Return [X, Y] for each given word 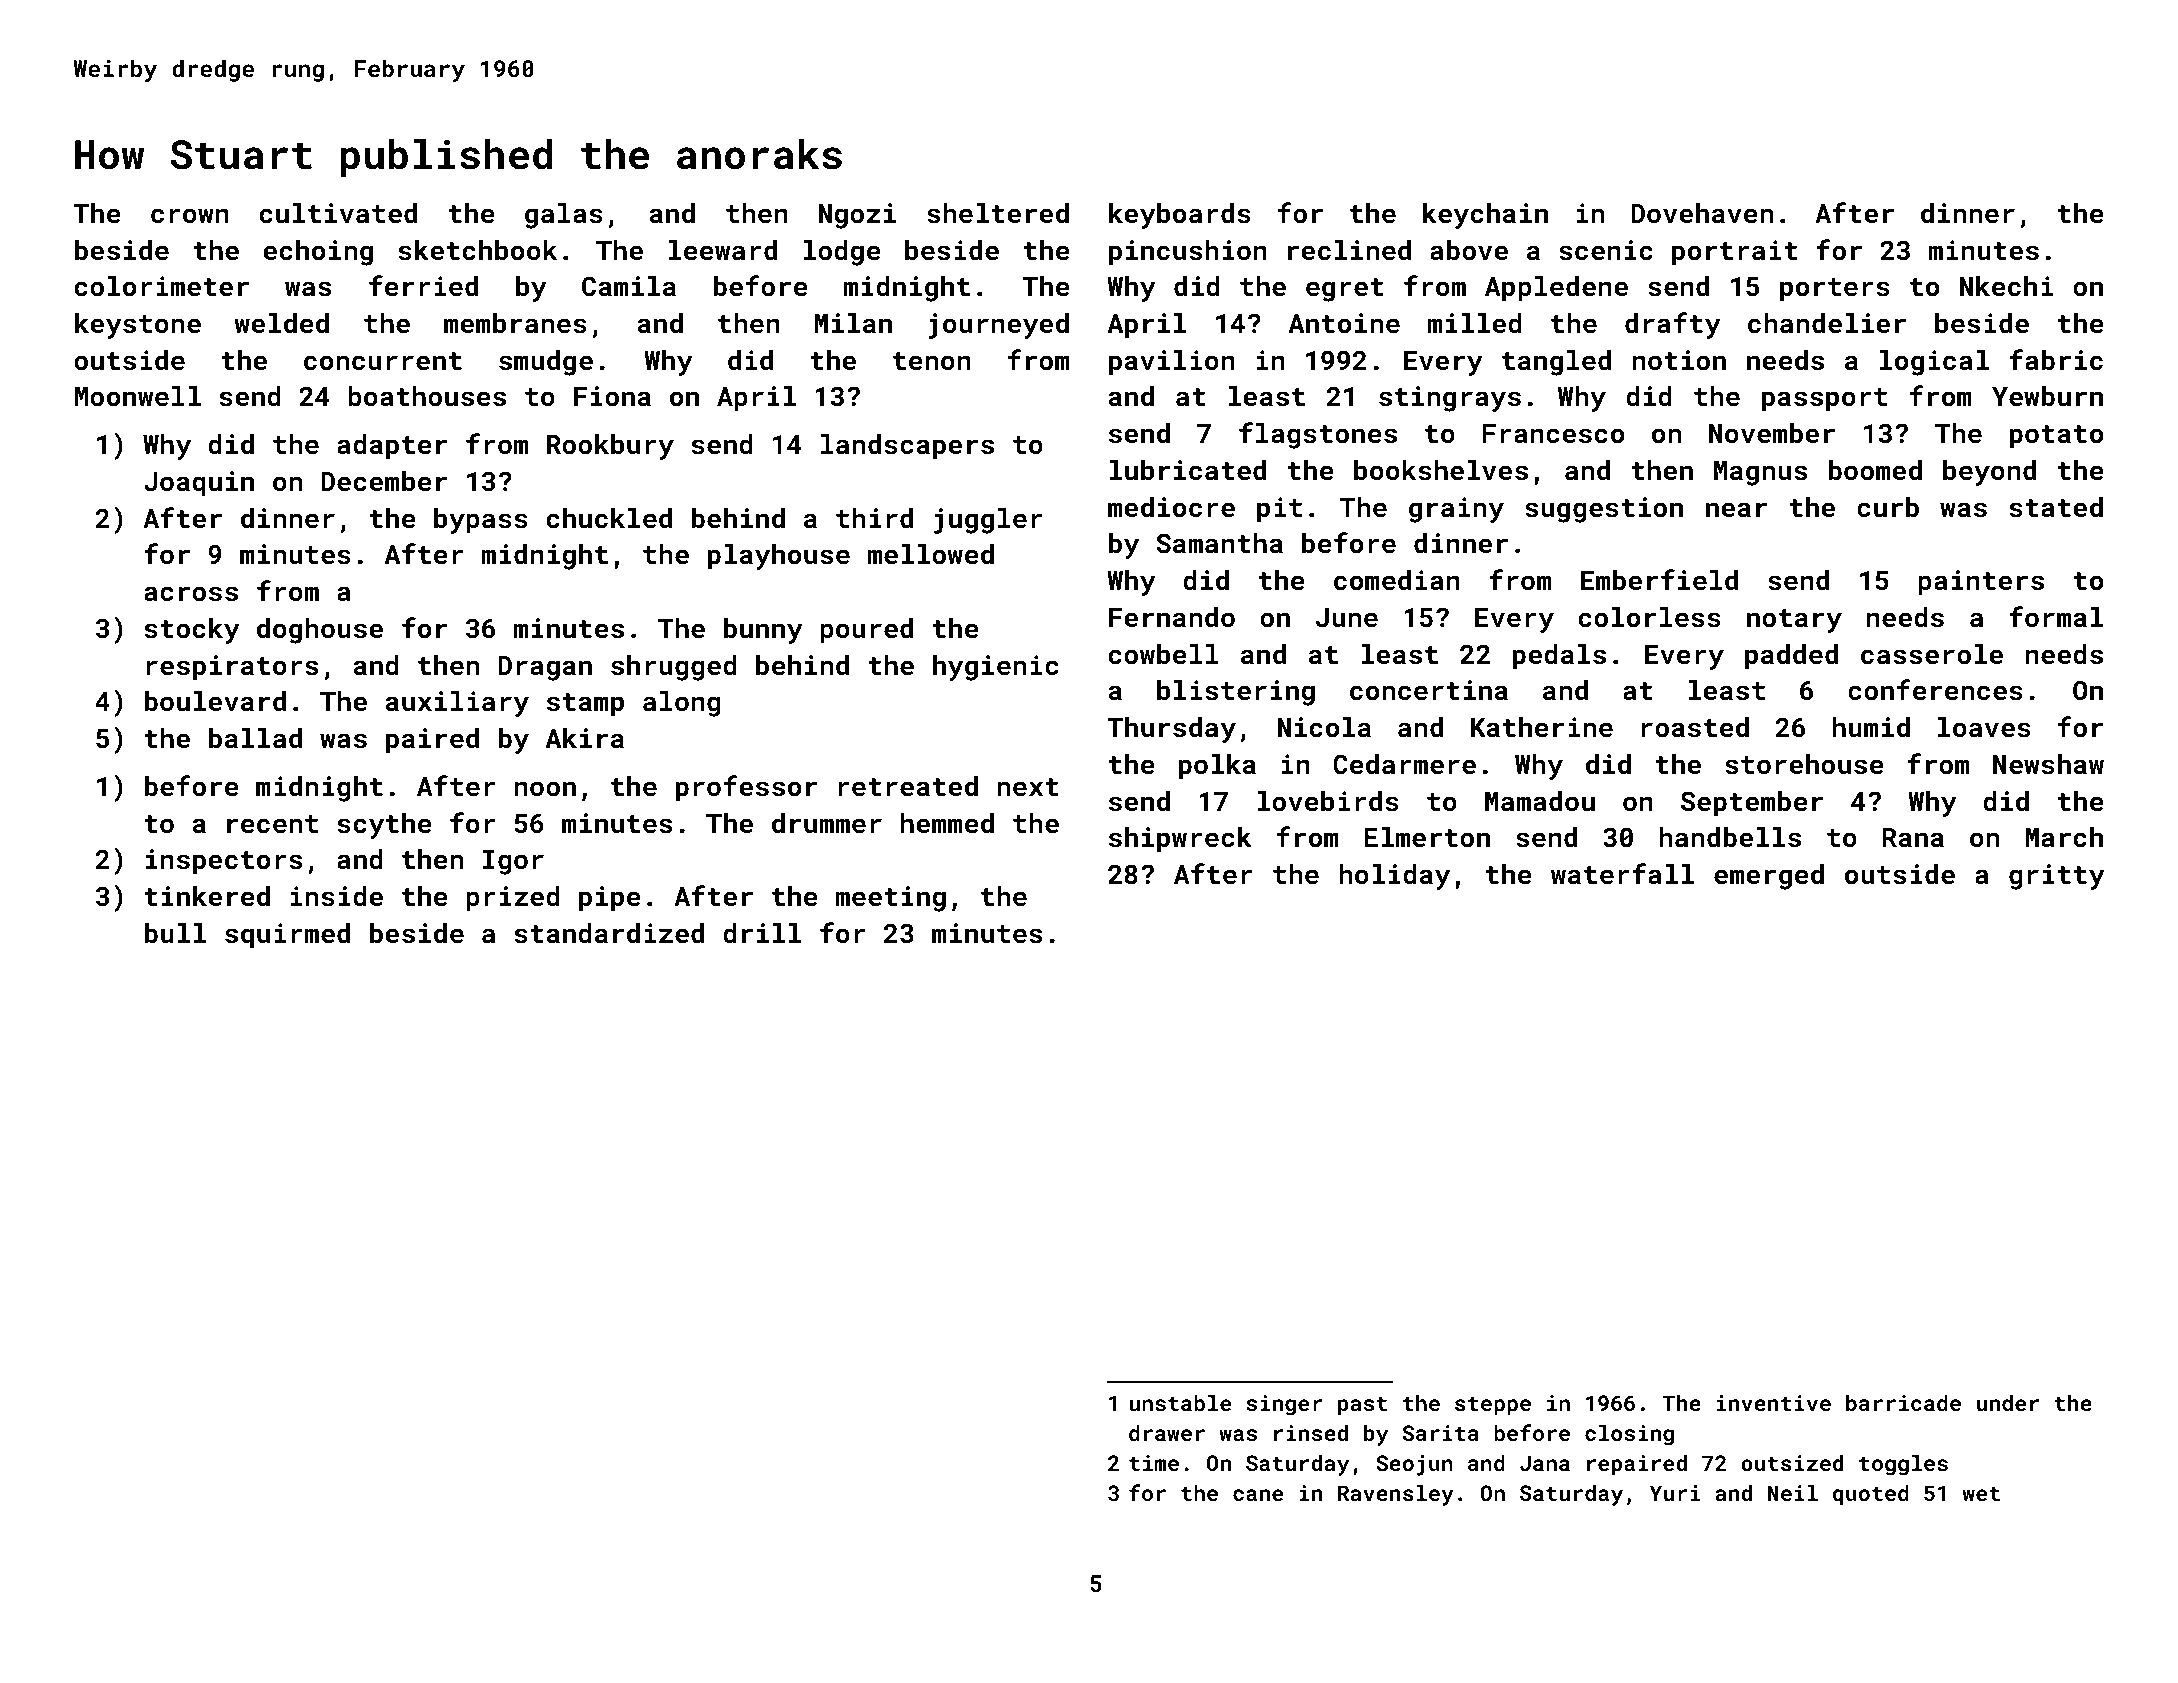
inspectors [224, 862]
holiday [1394, 877]
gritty [2057, 877]
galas [564, 216]
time [1154, 1463]
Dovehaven [1702, 213]
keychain [1485, 216]
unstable [1180, 1402]
